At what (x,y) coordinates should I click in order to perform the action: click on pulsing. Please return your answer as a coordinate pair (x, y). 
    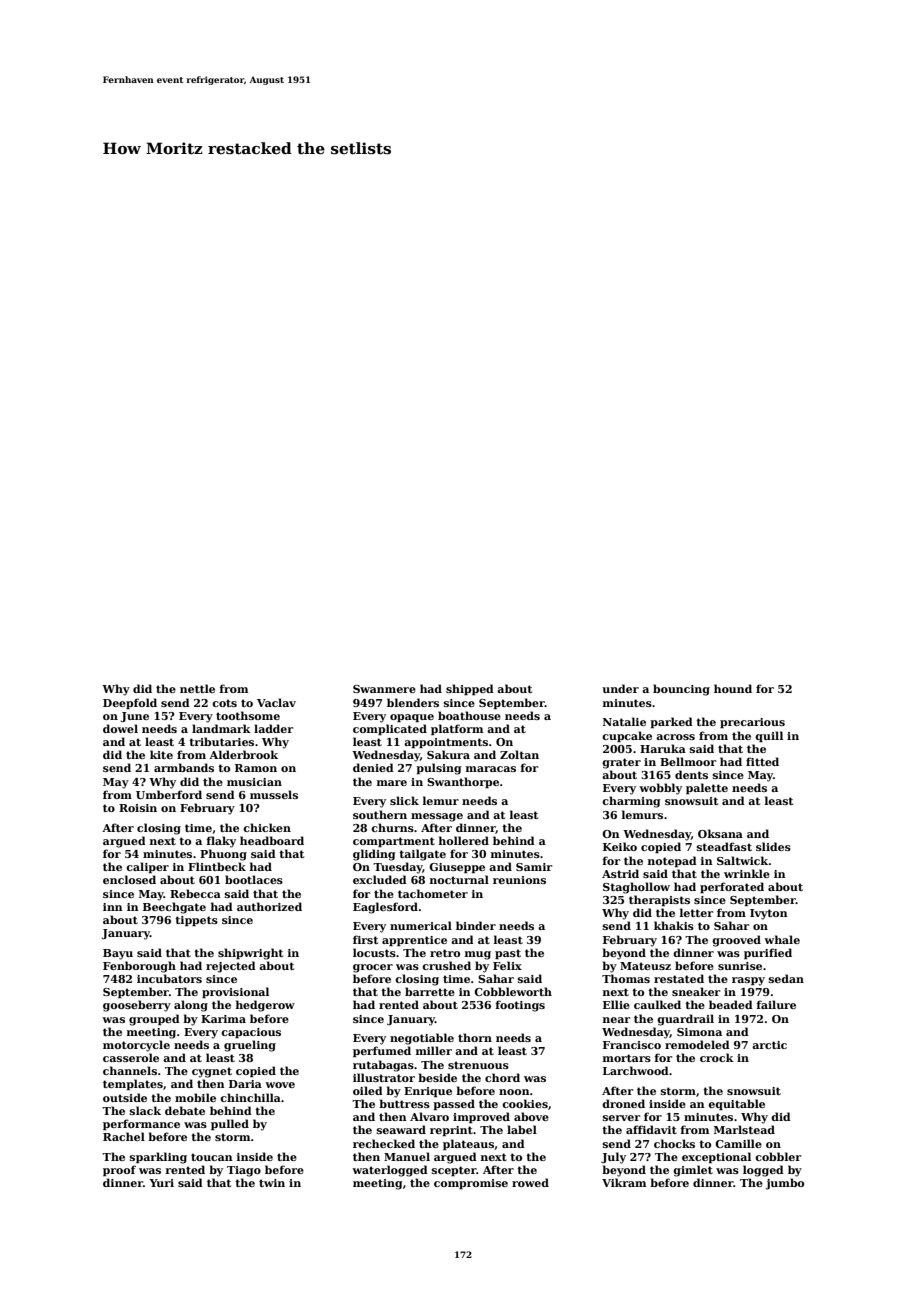
    Looking at the image, I should click on (438, 769).
